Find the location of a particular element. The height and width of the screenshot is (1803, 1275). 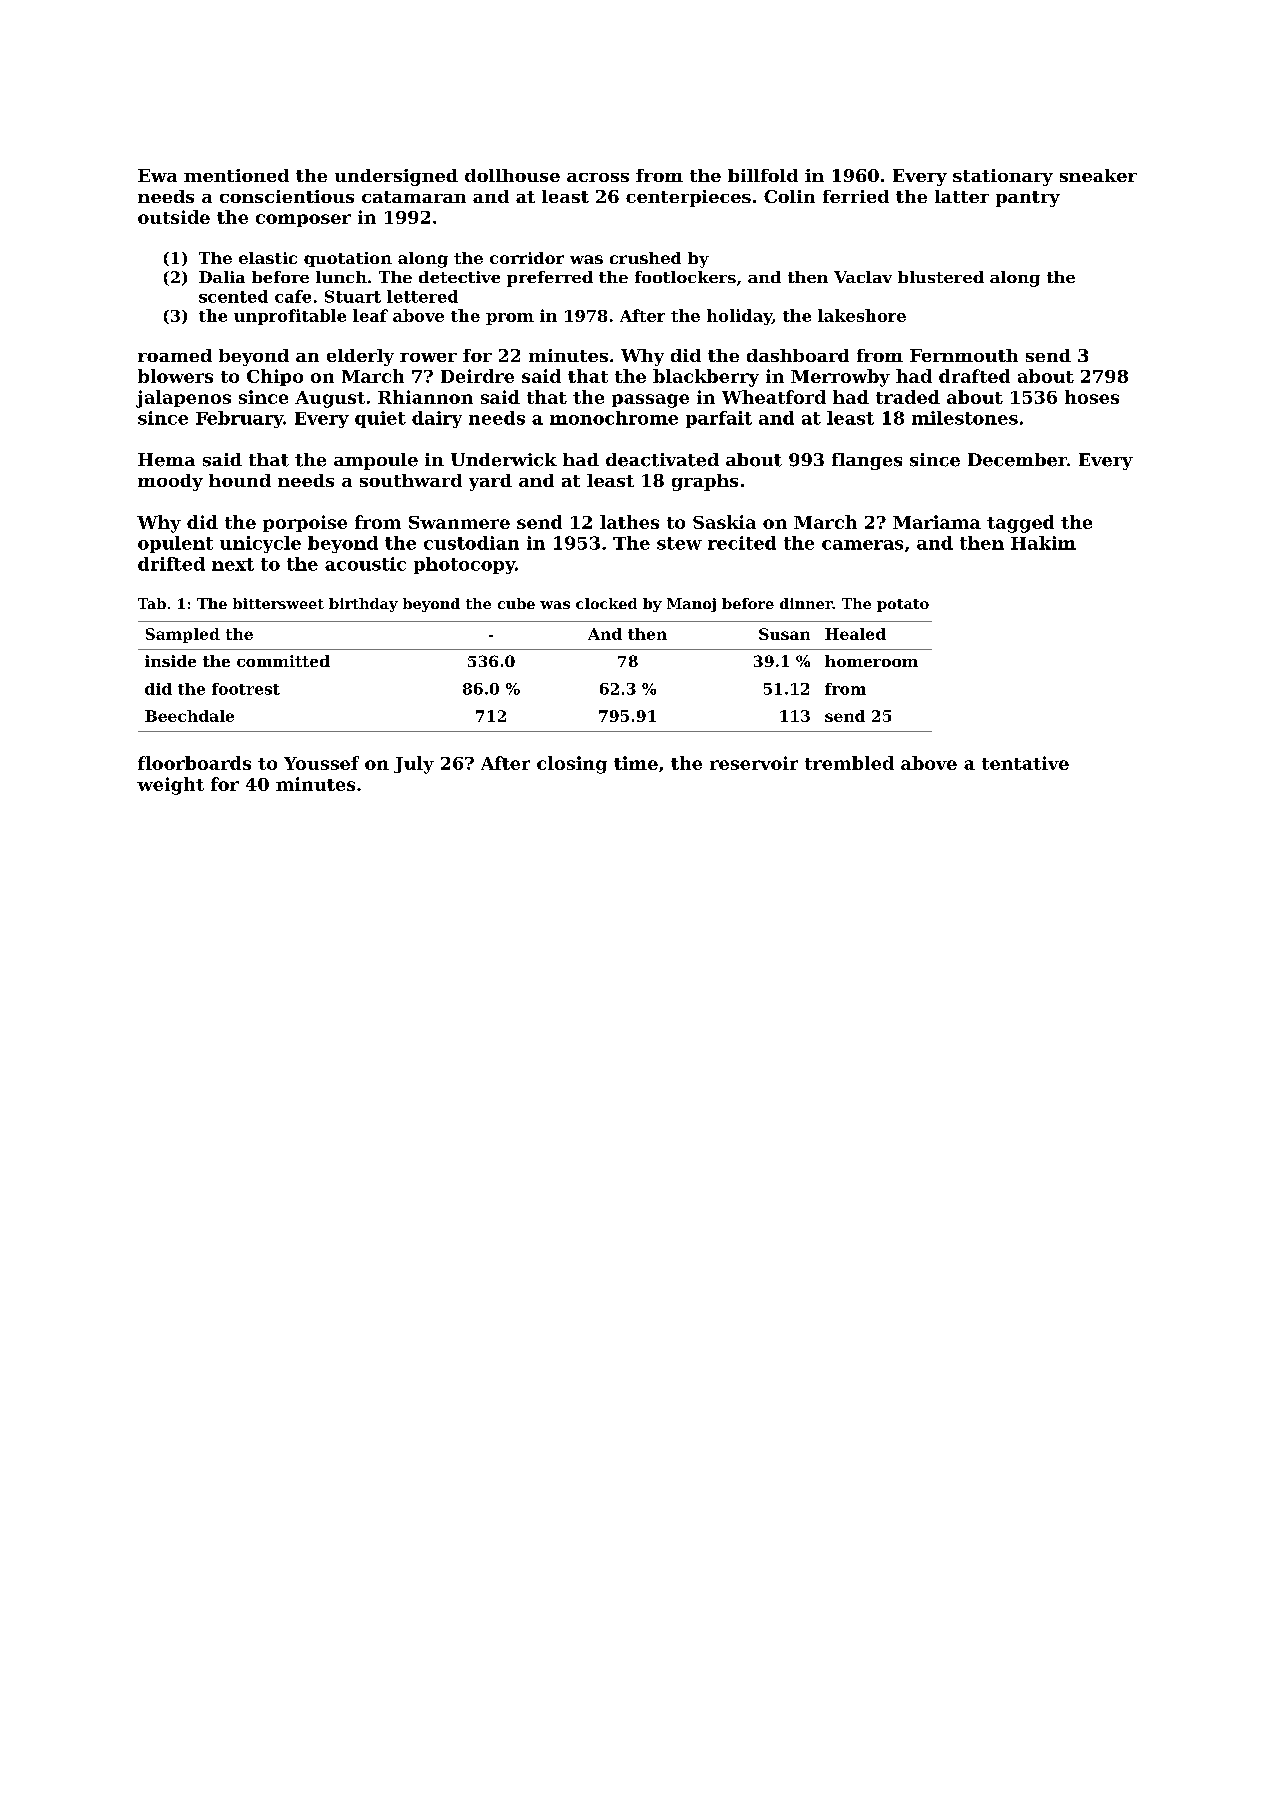

February is located at coordinates (239, 419).
